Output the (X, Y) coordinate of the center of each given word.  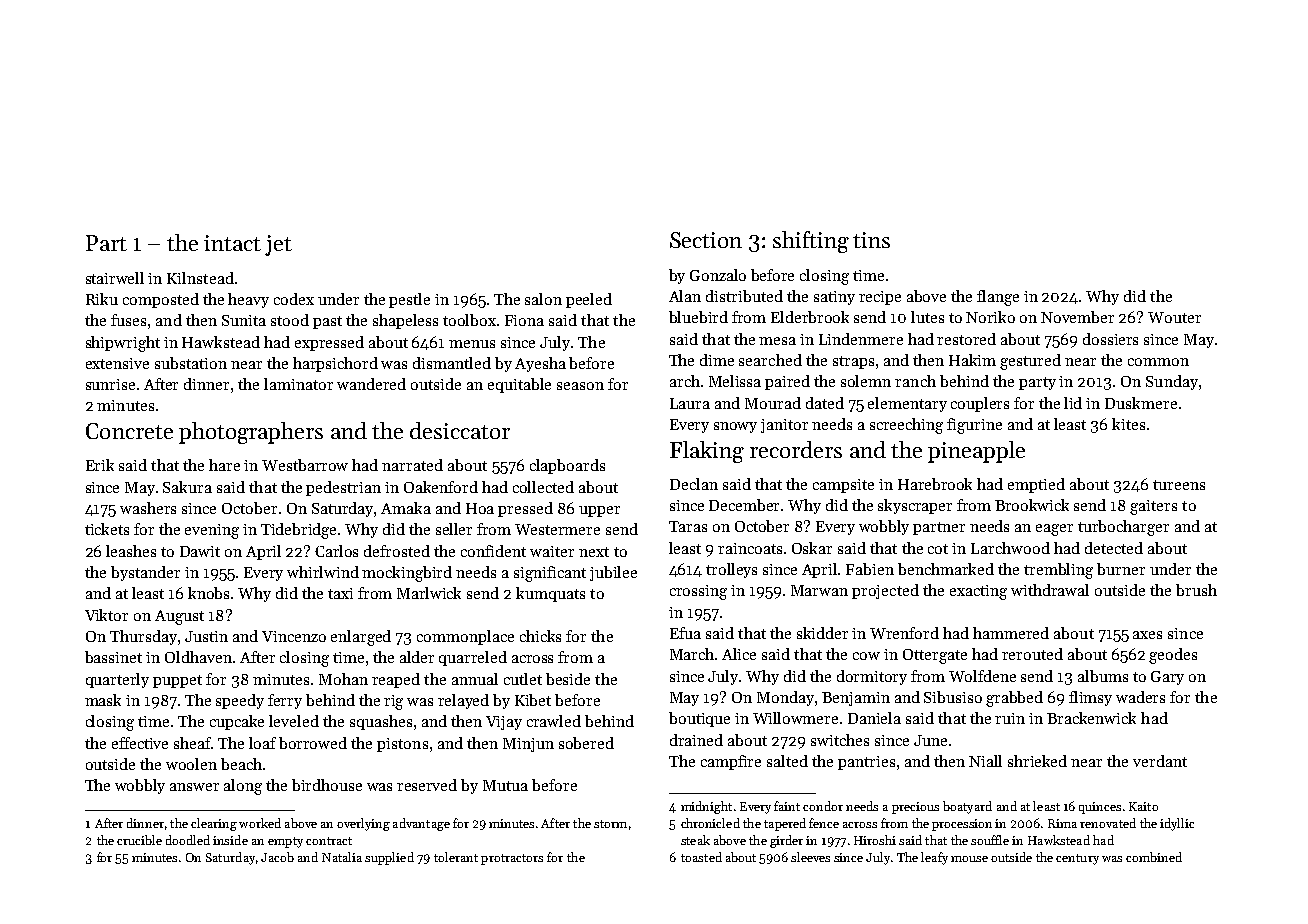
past (327, 322)
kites (1128, 424)
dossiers (1110, 339)
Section (706, 240)
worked (260, 823)
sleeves (810, 857)
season (580, 386)
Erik (100, 465)
